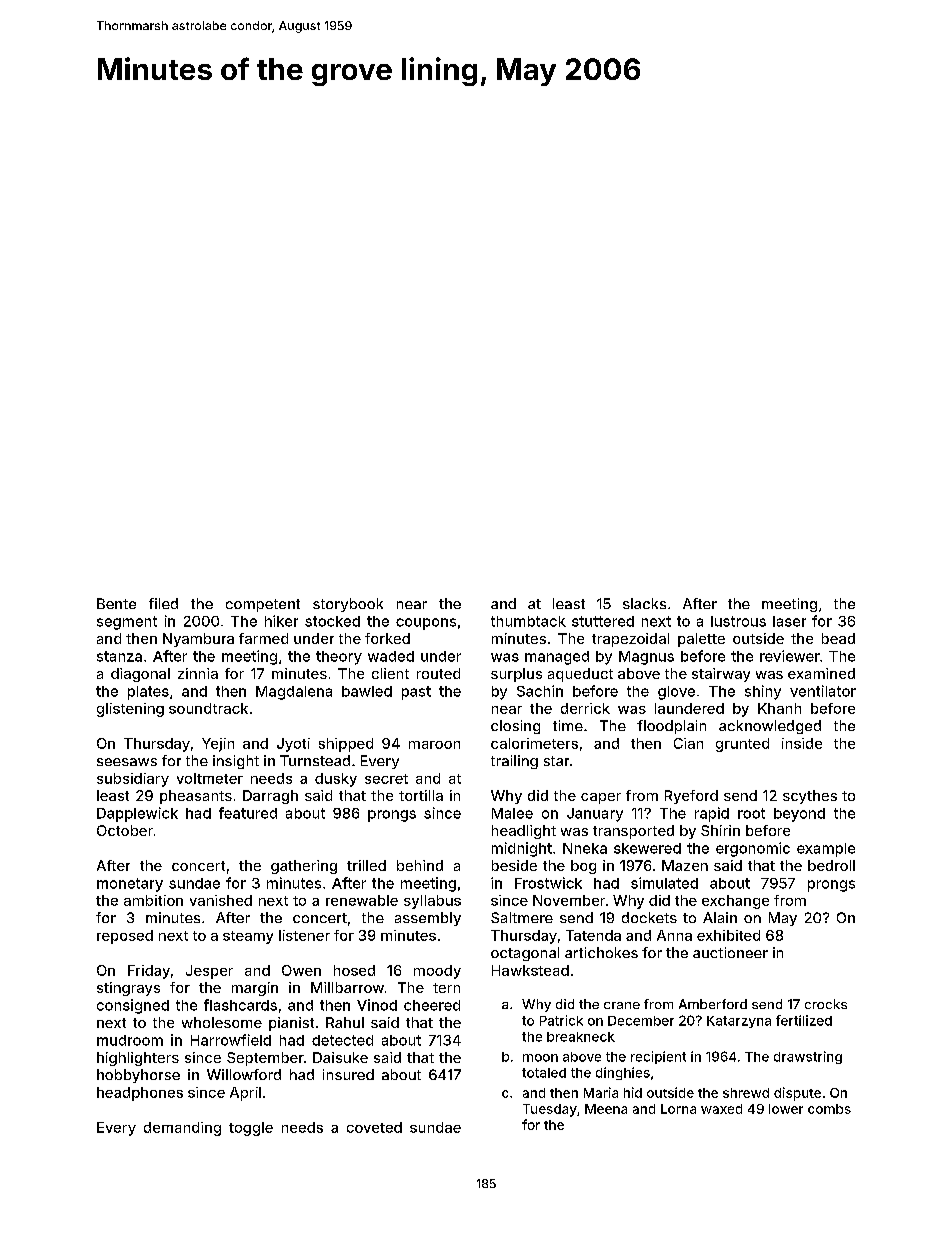 Image resolution: width=952 pixels, height=1233 pixels. Describe the element at coordinates (374, 1127) in the page. I see `coveted` at that location.
